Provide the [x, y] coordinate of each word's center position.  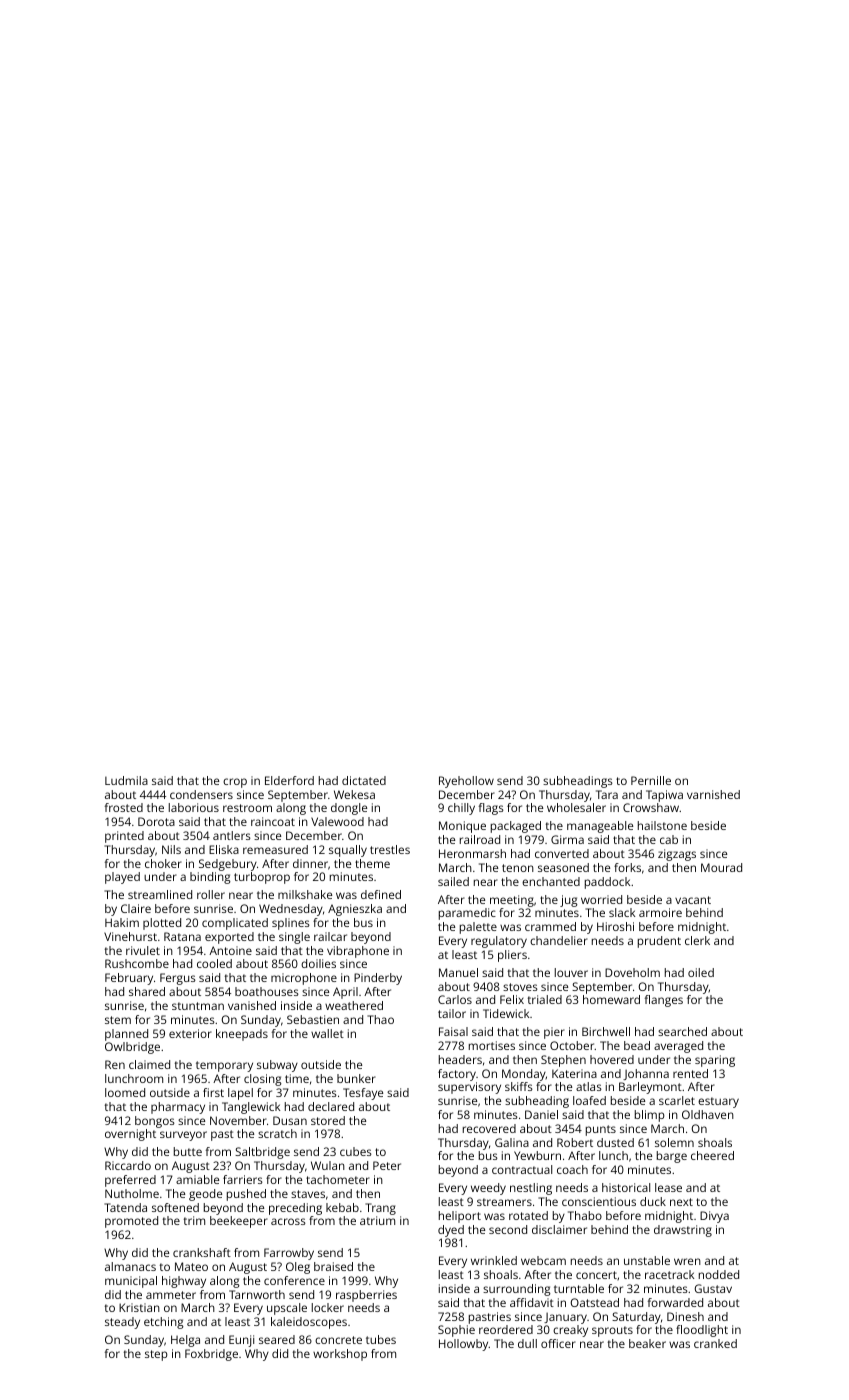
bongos [155, 1122]
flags [491, 809]
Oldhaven [708, 1114]
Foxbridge [211, 1355]
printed [124, 837]
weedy [488, 1189]
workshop [340, 1355]
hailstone [662, 825]
